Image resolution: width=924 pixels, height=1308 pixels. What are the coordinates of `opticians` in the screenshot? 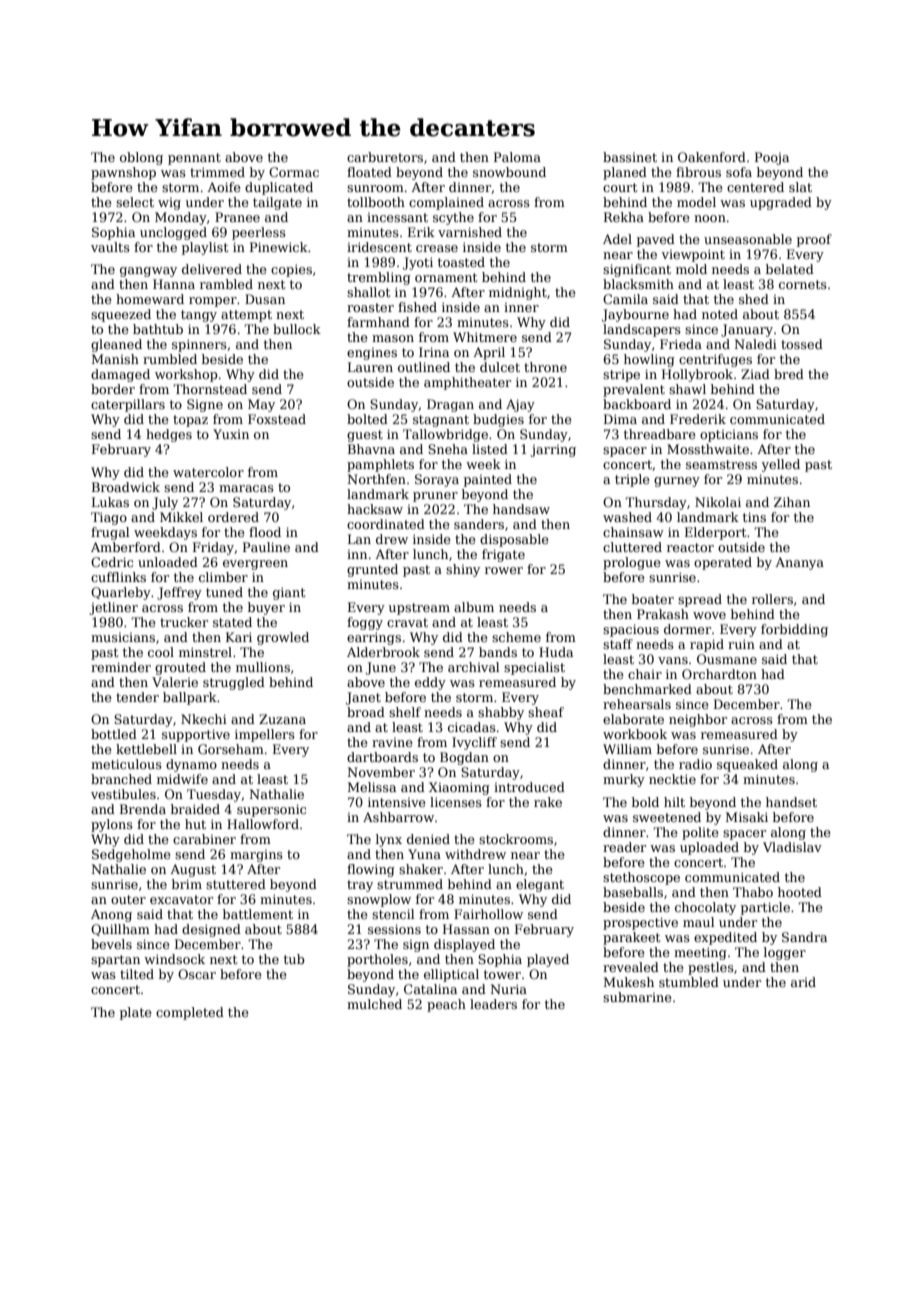 It's located at (729, 436).
